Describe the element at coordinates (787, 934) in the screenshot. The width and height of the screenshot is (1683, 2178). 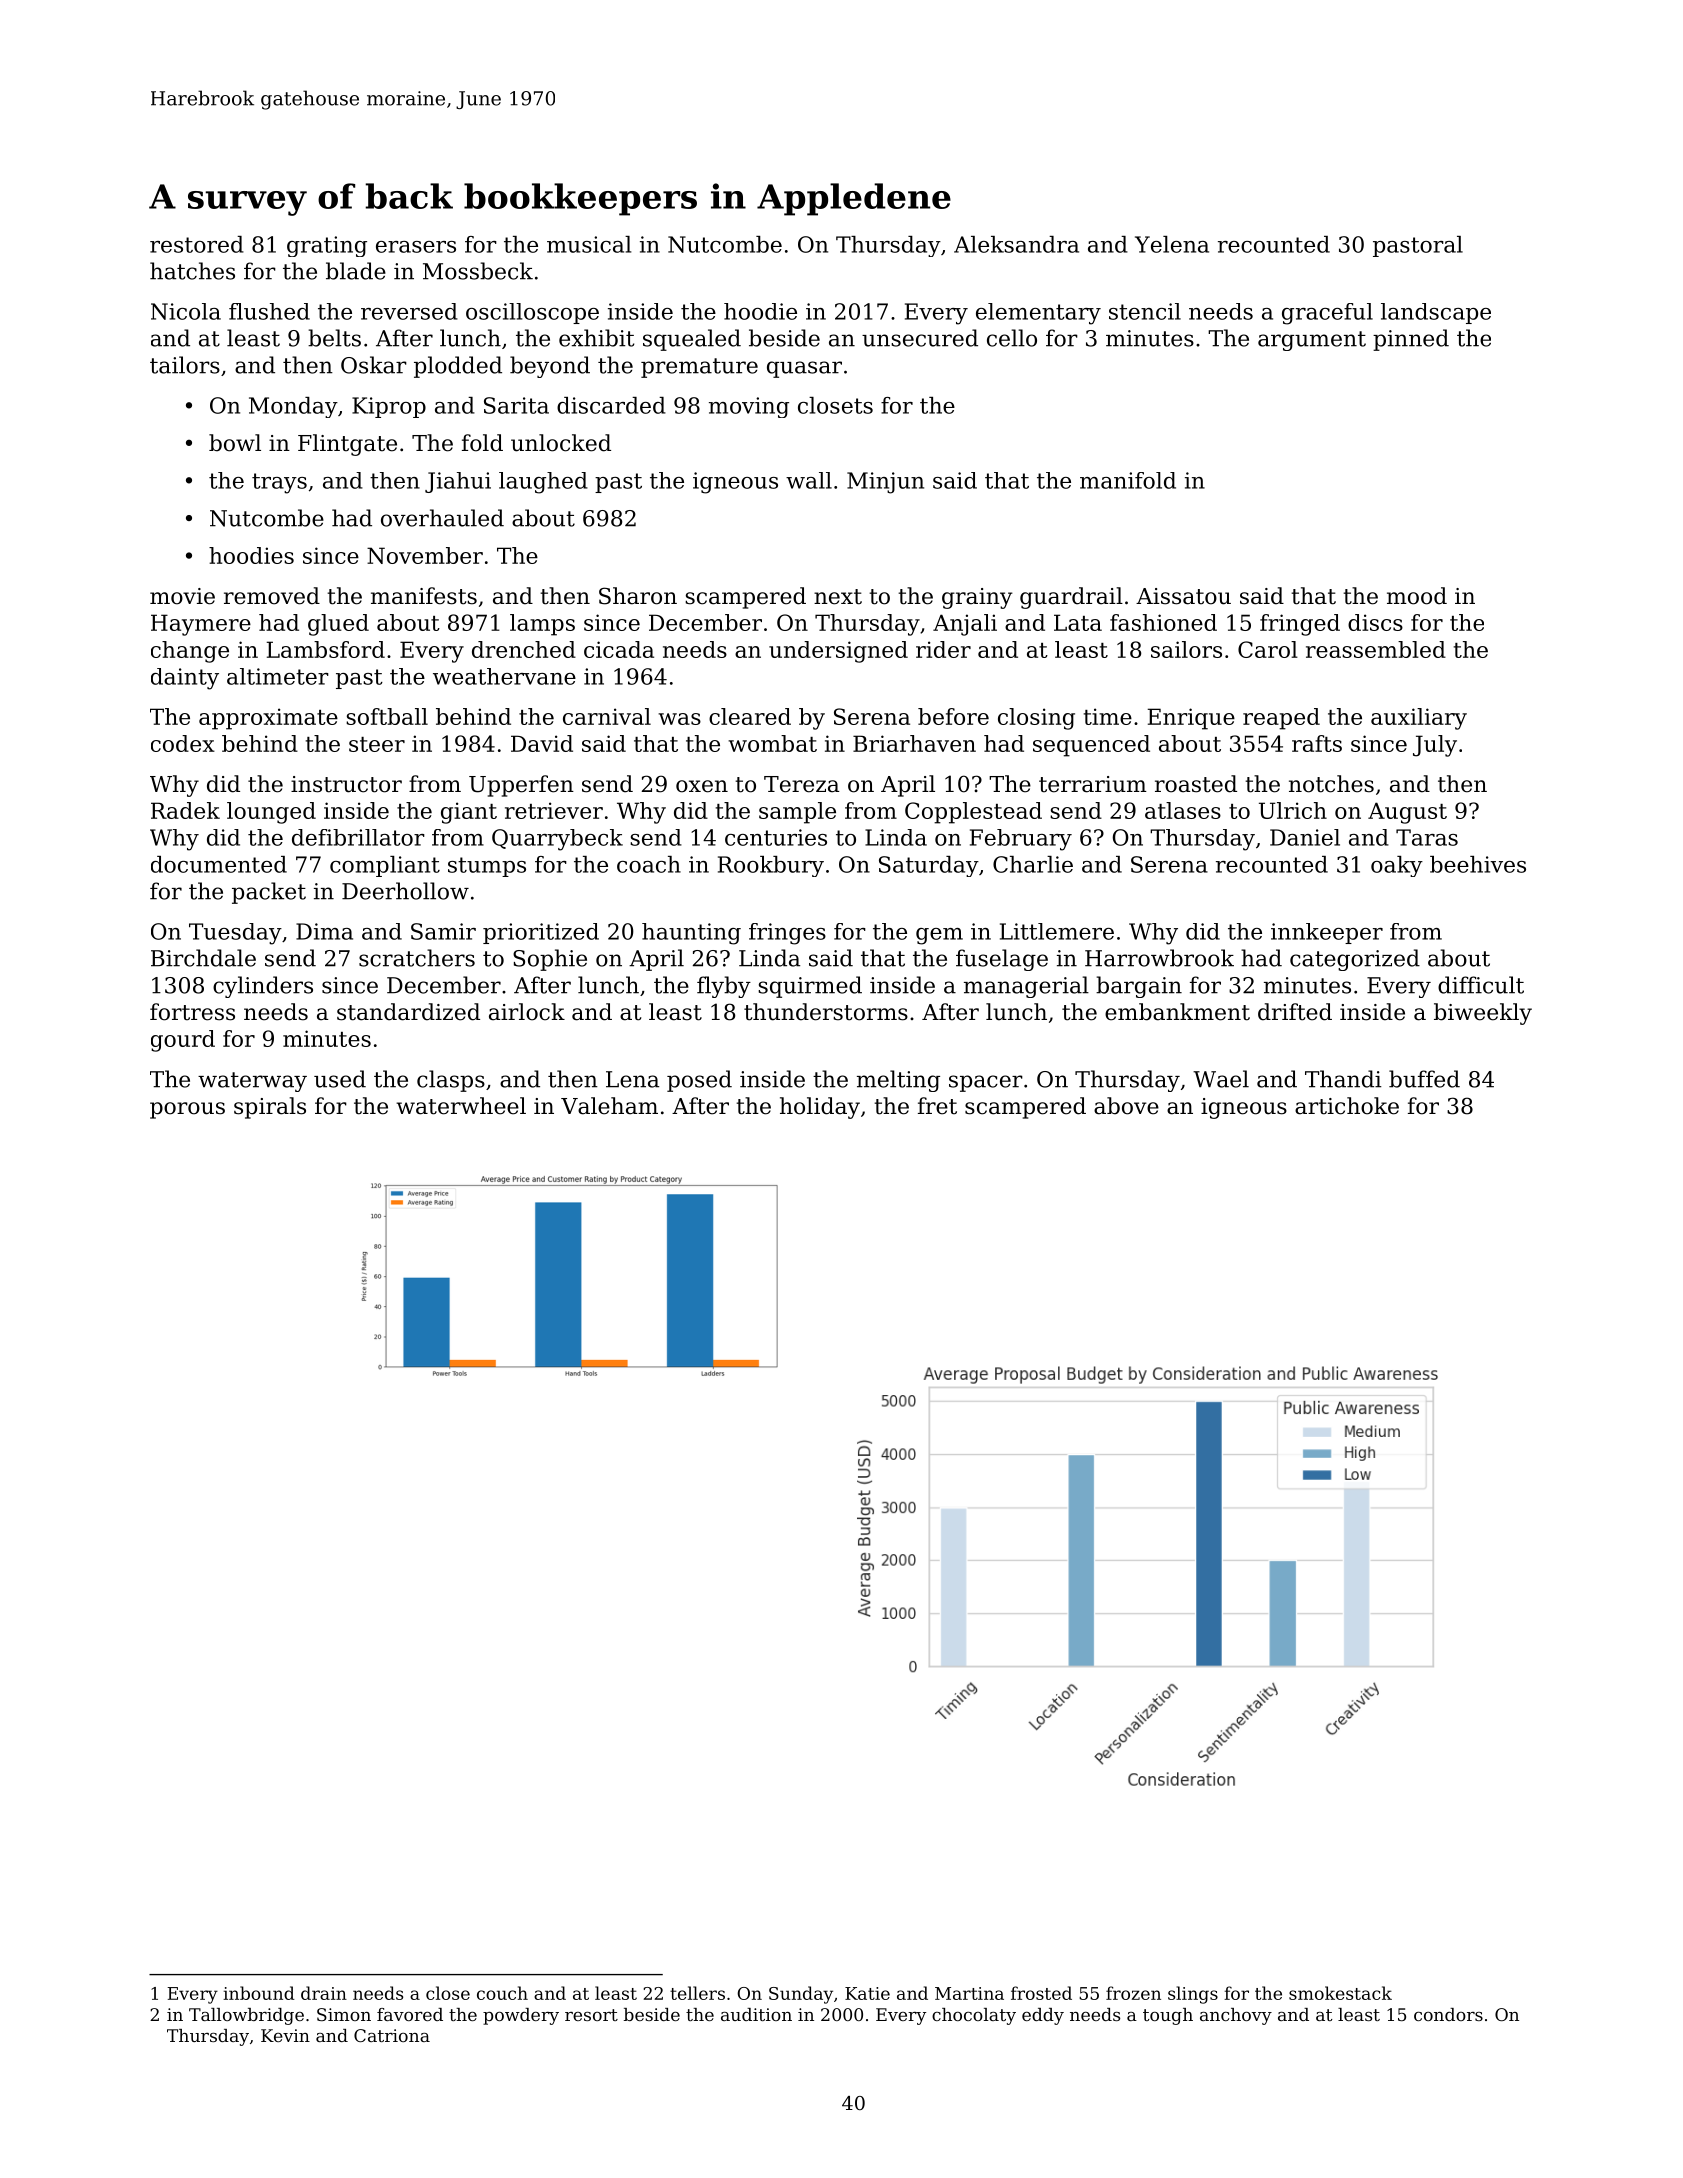
I see `fringes` at that location.
